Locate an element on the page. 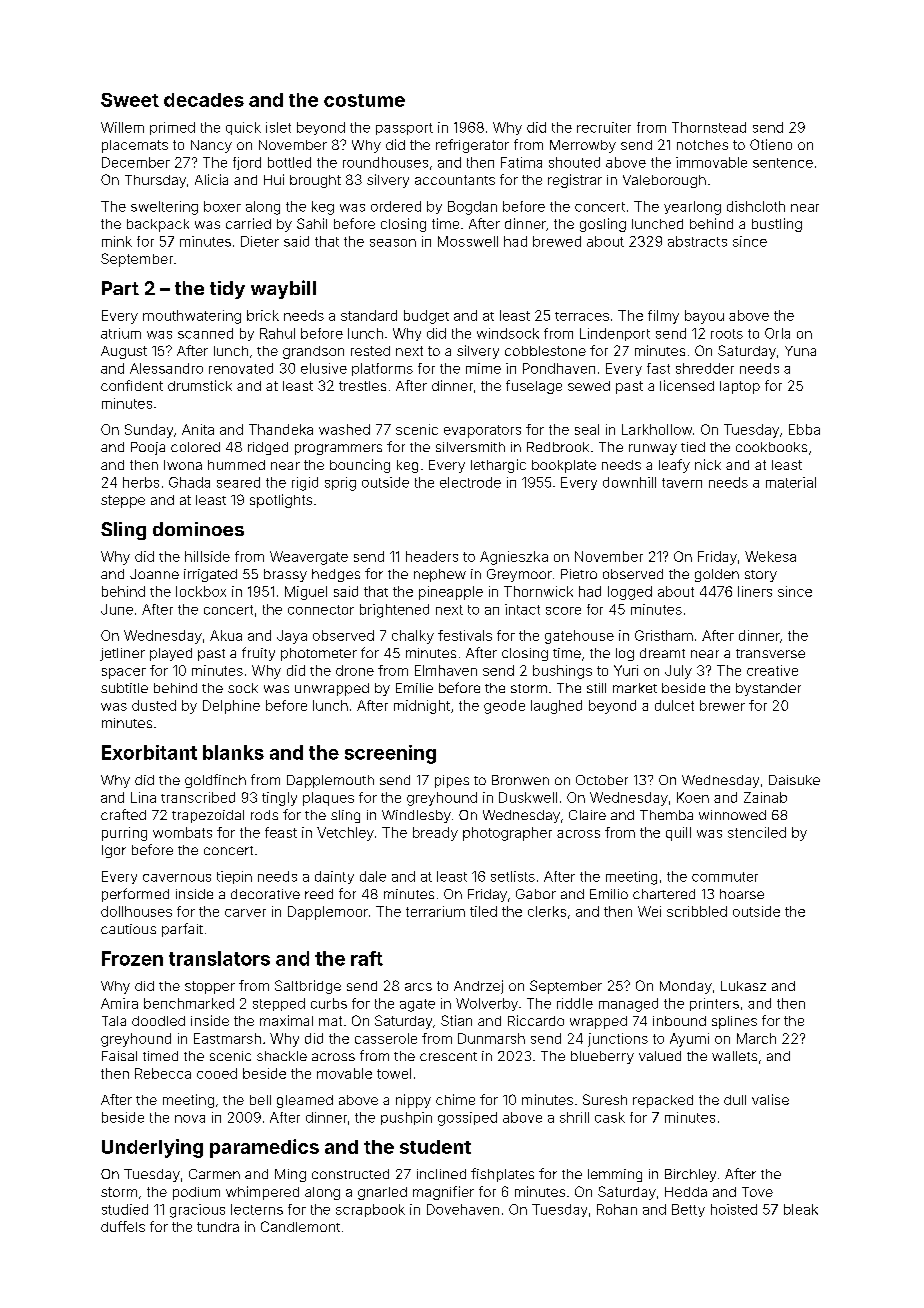 The height and width of the page is (1308, 924). Thandeka is located at coordinates (281, 429).
